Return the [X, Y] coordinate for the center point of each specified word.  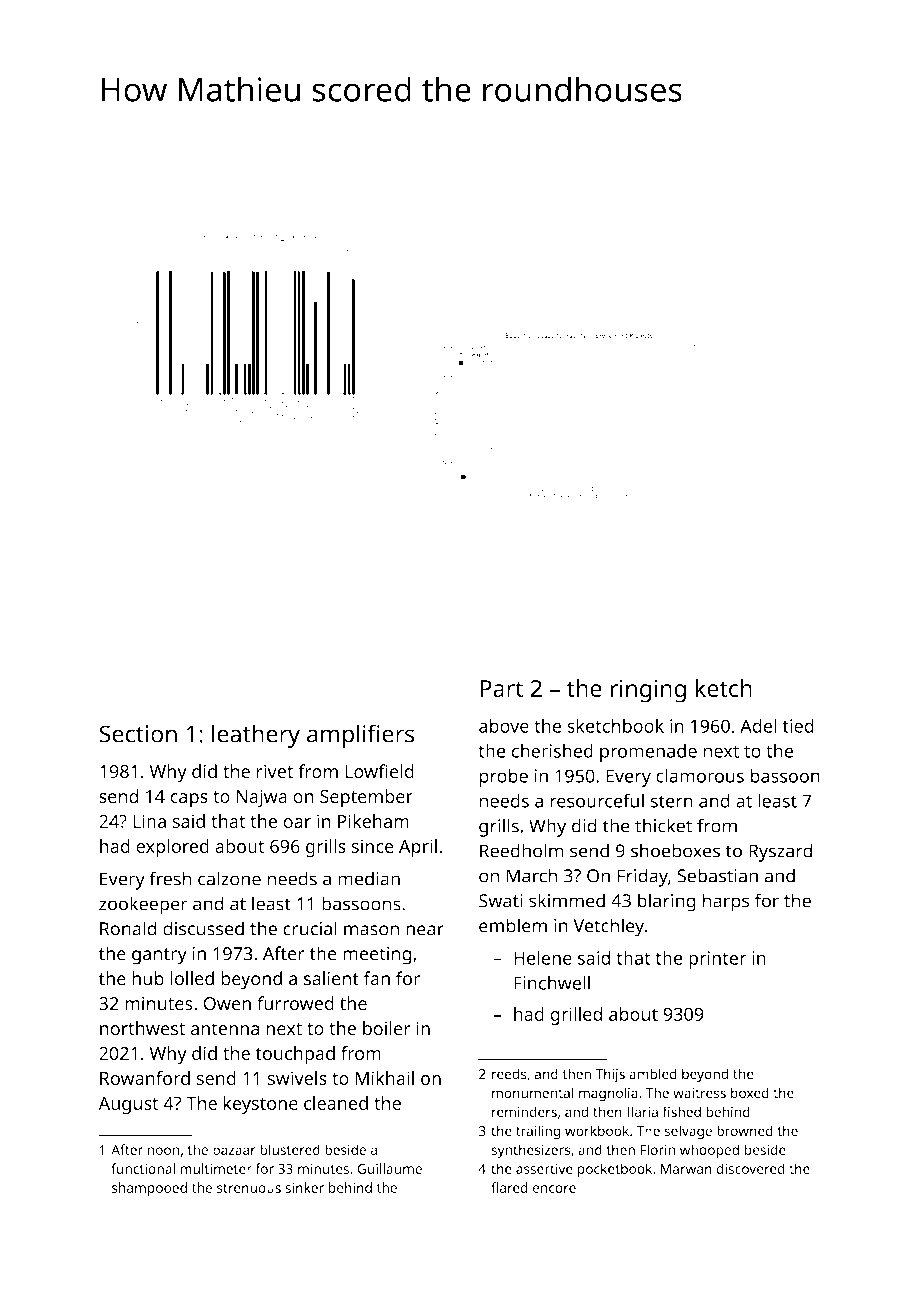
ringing [648, 691]
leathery [256, 736]
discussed [203, 928]
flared [509, 1187]
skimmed [567, 900]
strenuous [249, 1188]
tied [798, 726]
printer [717, 960]
